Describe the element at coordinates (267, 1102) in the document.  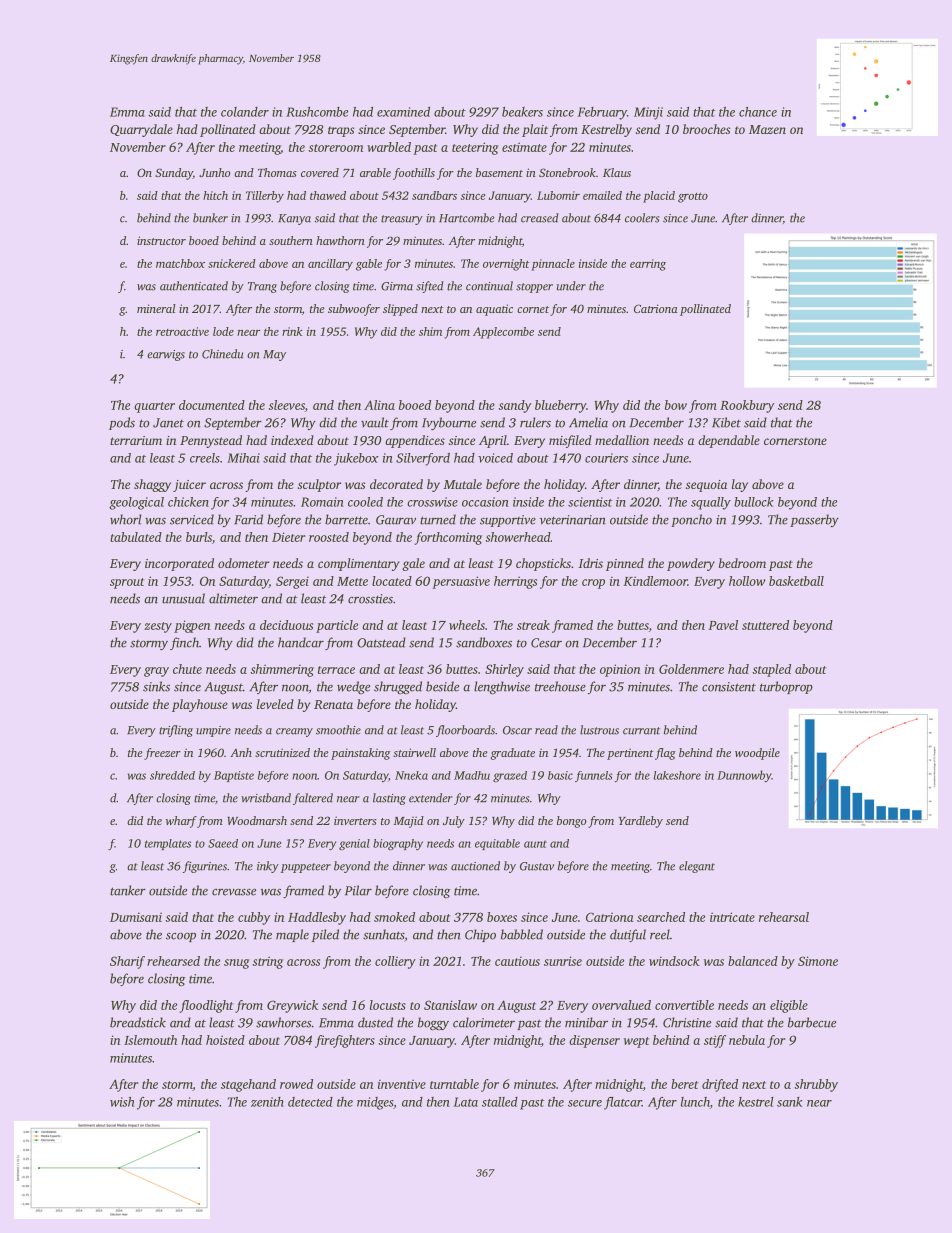
I see `zenith` at that location.
